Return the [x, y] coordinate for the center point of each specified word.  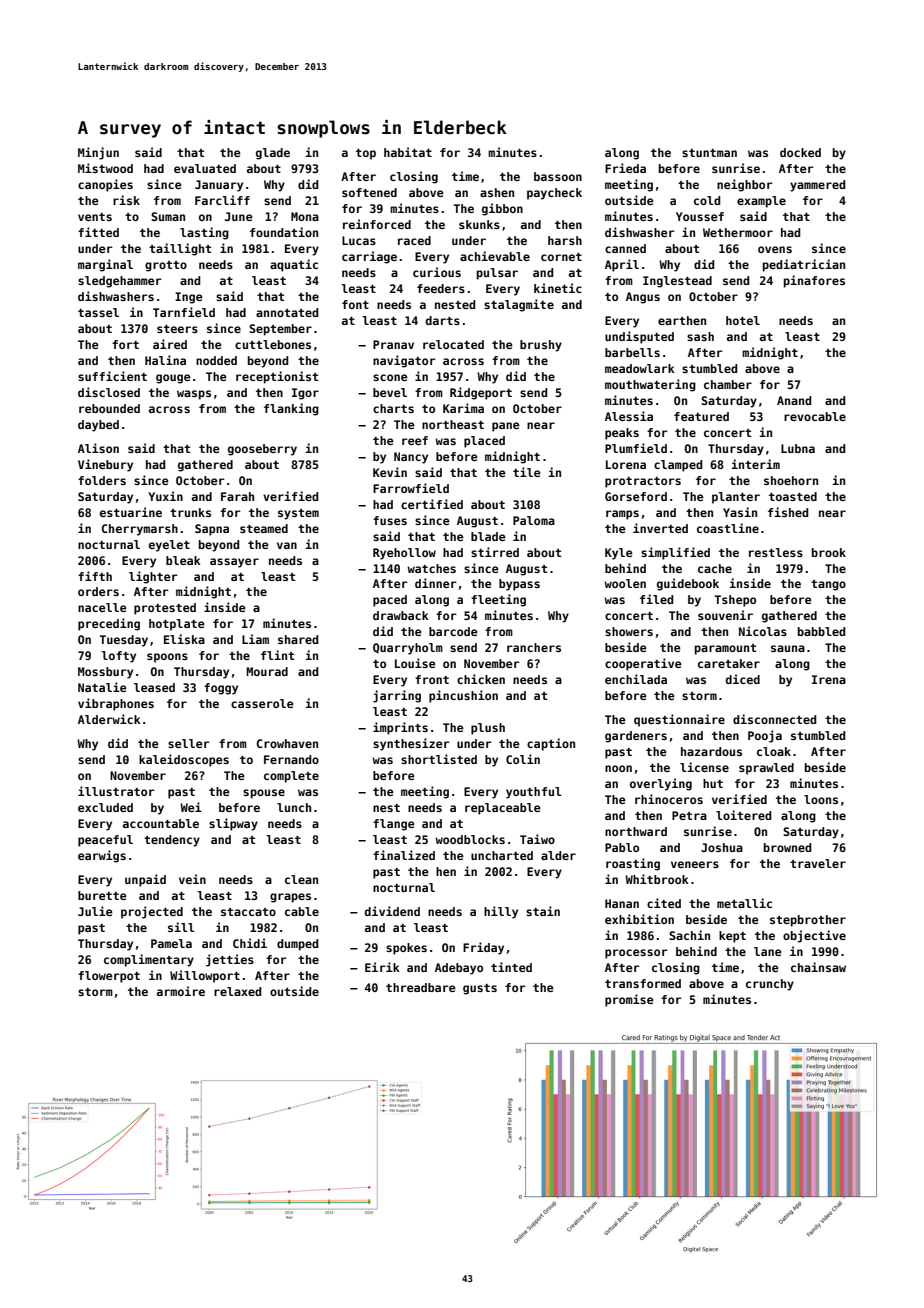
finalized [404, 855]
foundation [284, 232]
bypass [519, 585]
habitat [408, 152]
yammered [818, 186]
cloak [774, 751]
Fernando [291, 759]
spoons [167, 658]
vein [192, 879]
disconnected [775, 719]
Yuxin [165, 496]
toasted [793, 496]
